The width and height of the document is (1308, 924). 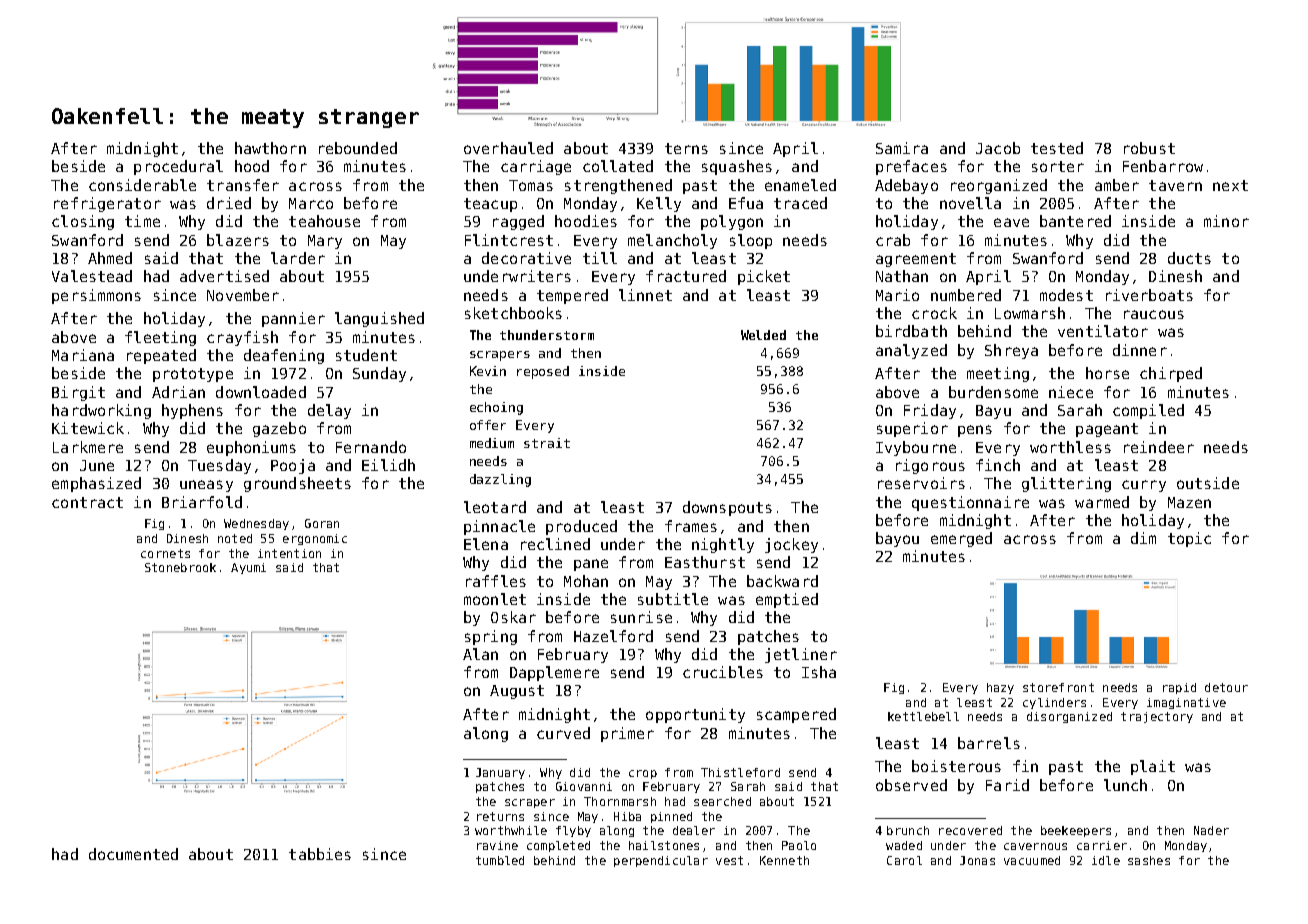 I want to click on crayfish, so click(x=242, y=338).
